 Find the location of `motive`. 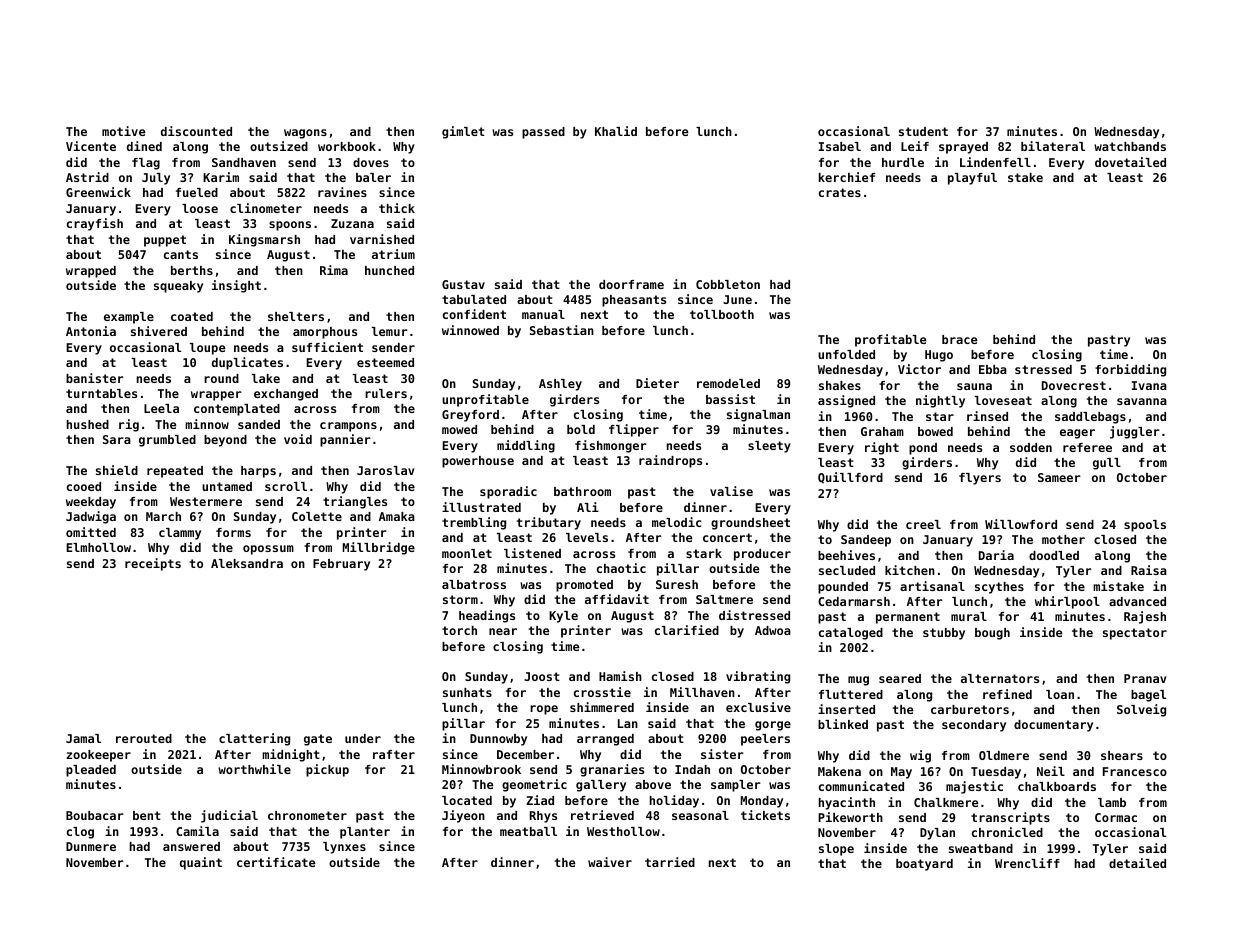

motive is located at coordinates (123, 131).
